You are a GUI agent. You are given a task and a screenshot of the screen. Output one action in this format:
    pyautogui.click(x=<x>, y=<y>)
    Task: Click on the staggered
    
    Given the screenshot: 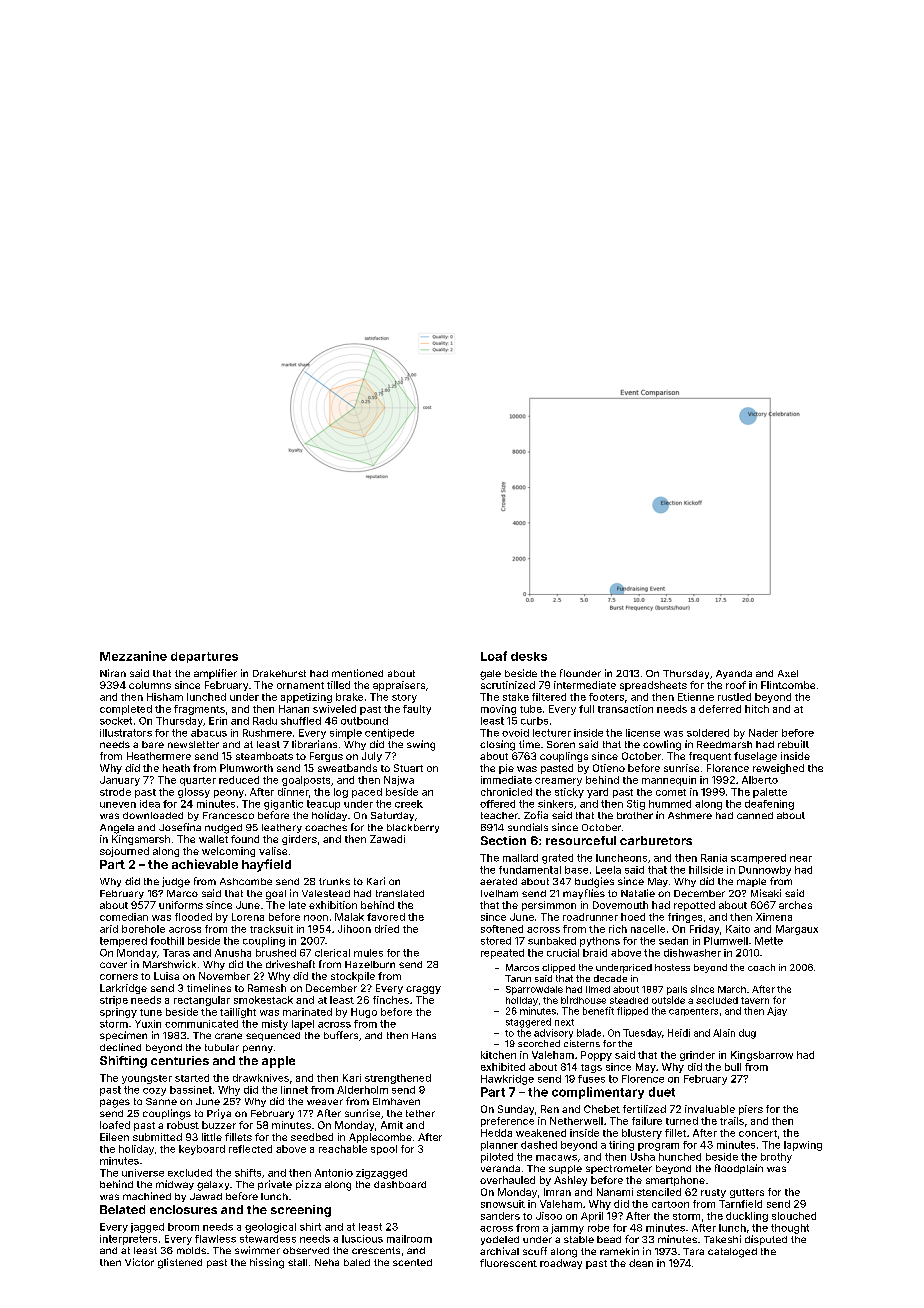 What is the action you would take?
    pyautogui.click(x=528, y=1023)
